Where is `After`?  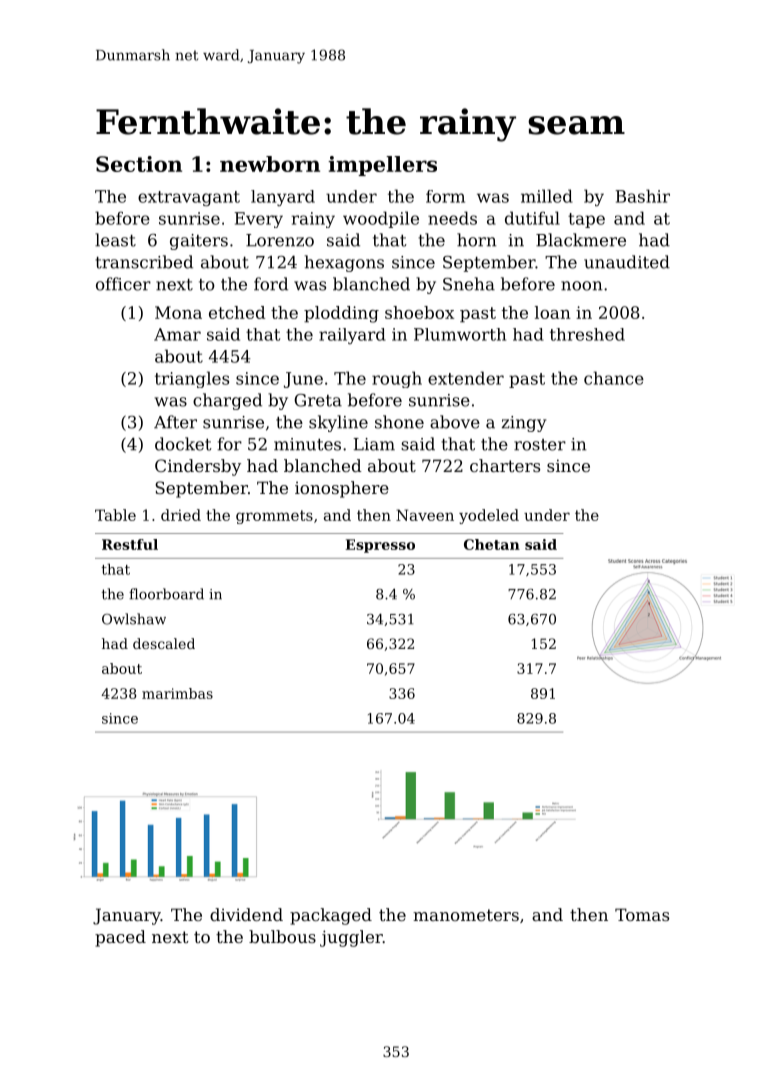
After is located at coordinates (175, 422).
